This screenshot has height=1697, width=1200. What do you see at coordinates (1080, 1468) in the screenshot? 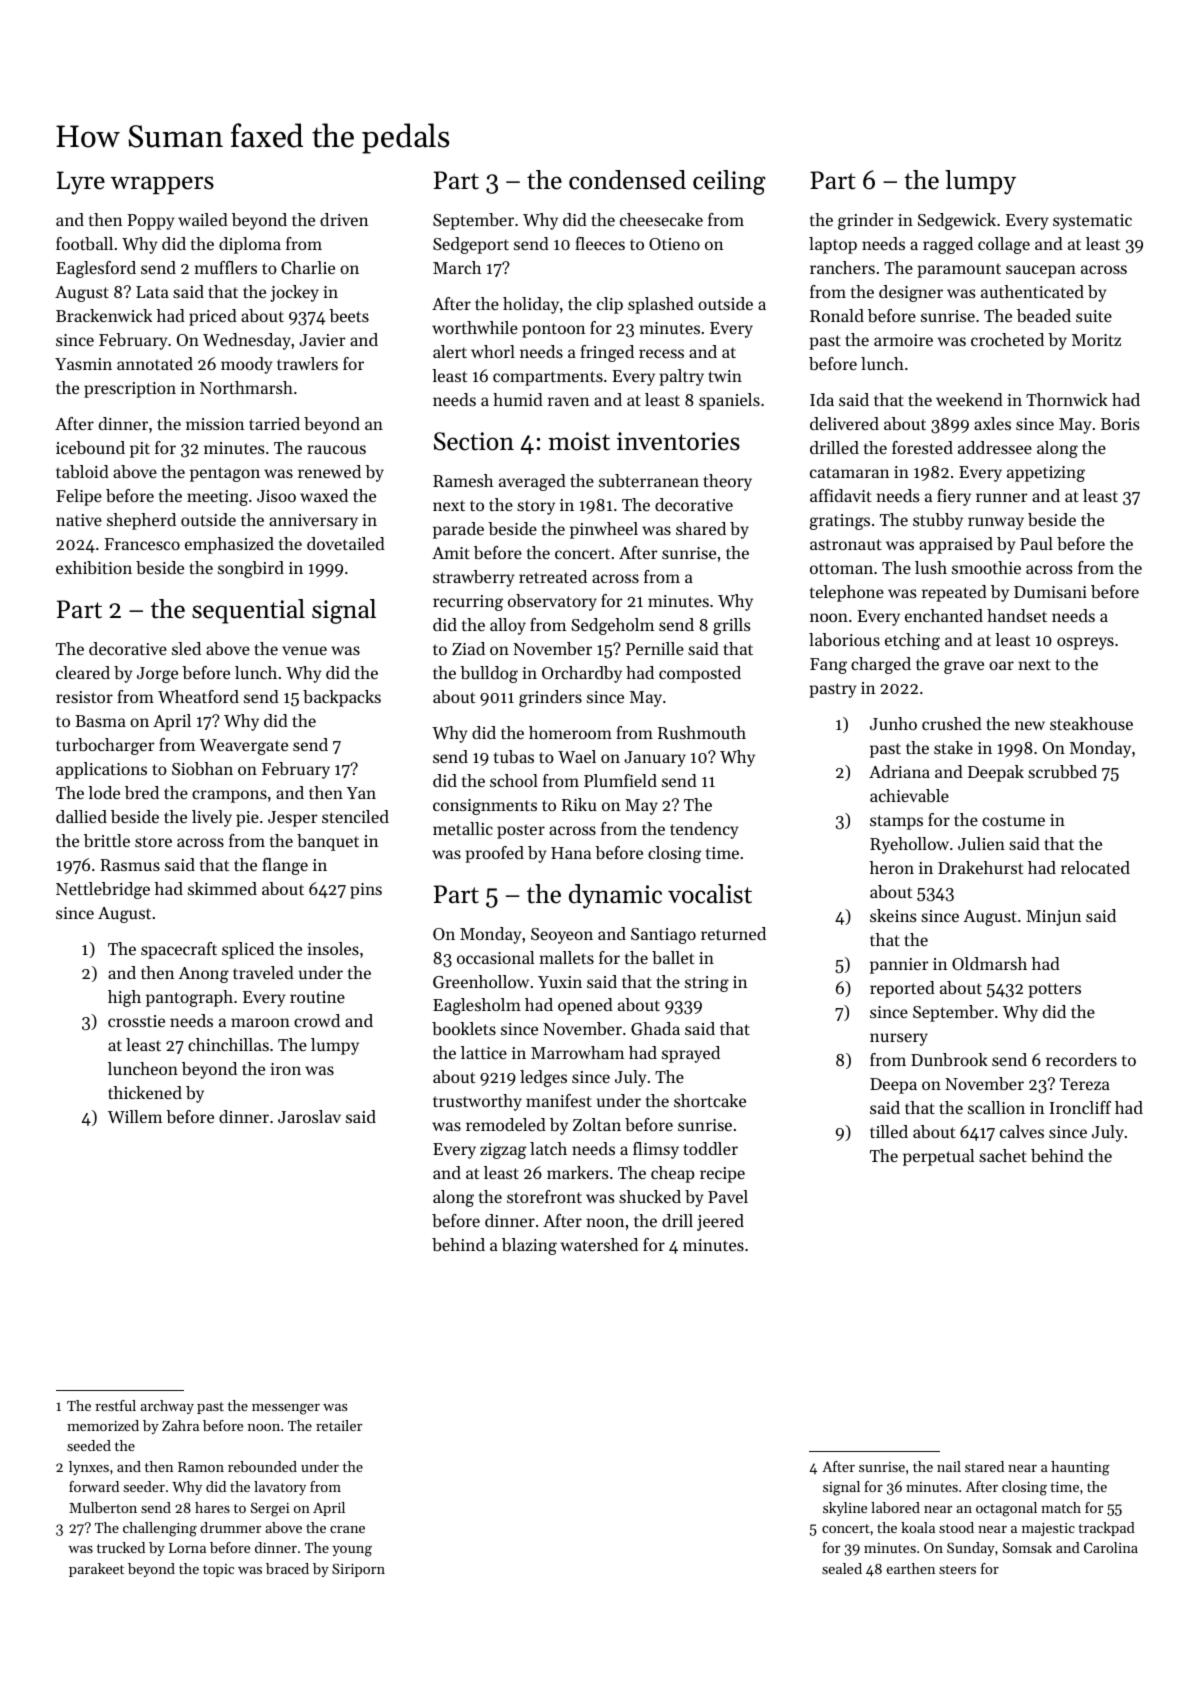
I see `haunting` at bounding box center [1080, 1468].
